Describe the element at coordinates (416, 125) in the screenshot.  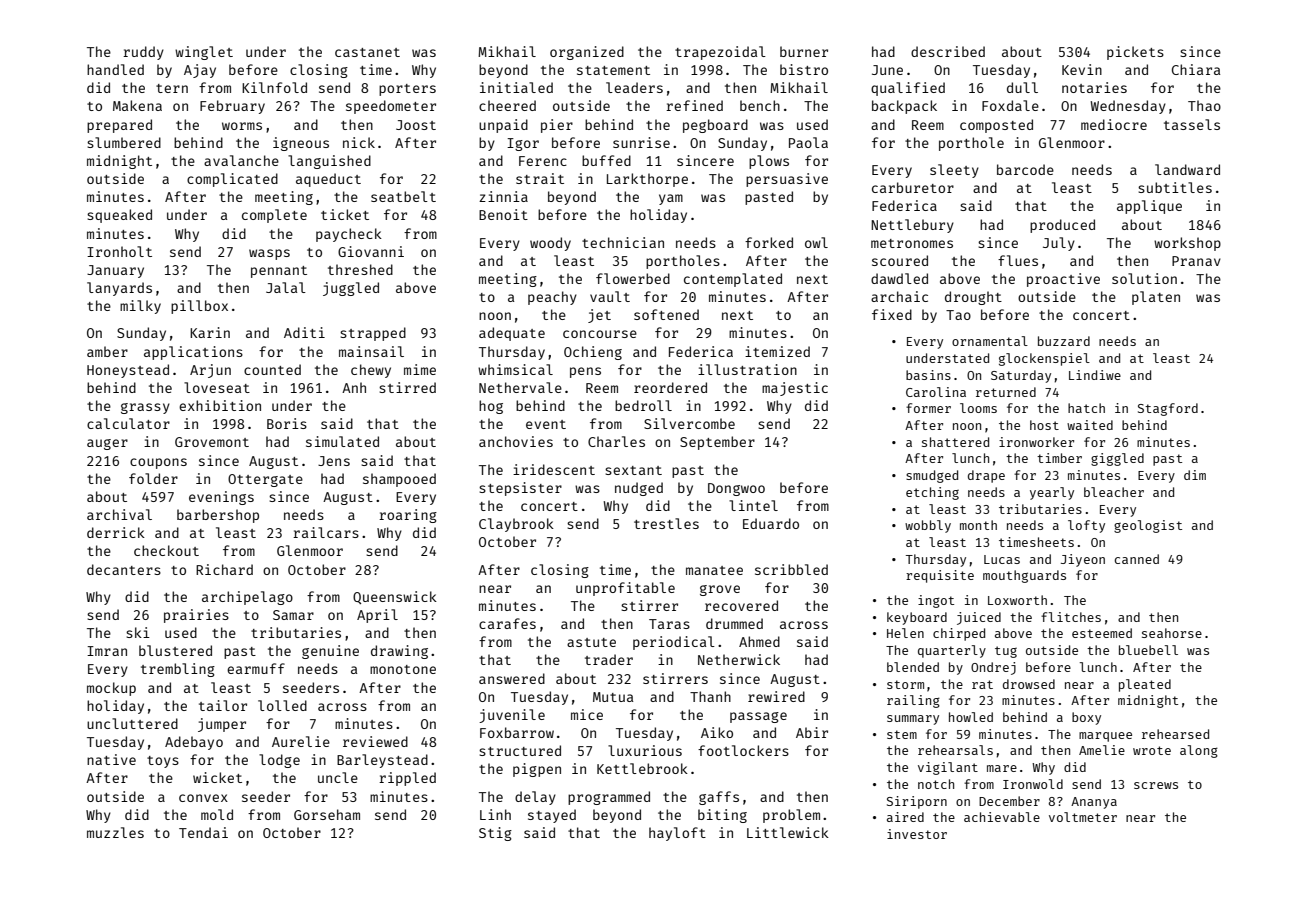
I see `Joost` at that location.
